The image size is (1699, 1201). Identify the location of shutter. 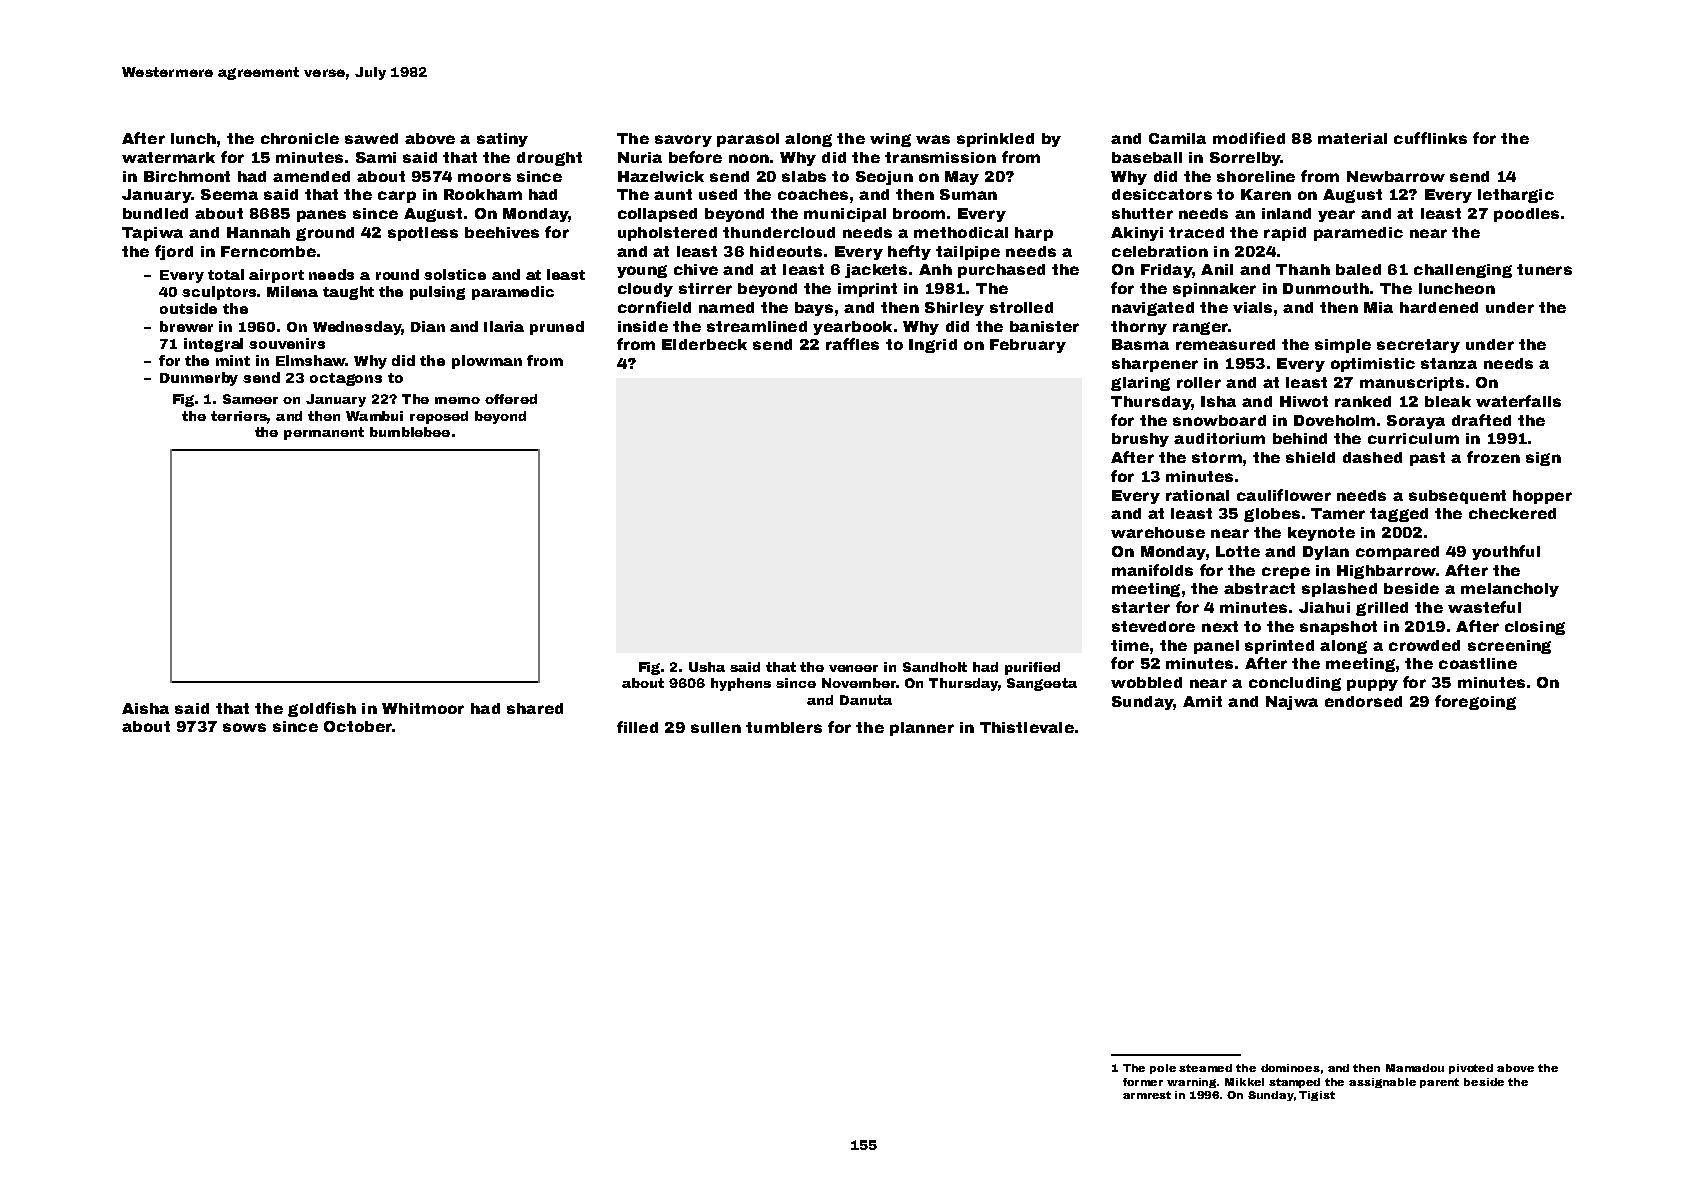
(1142, 213).
